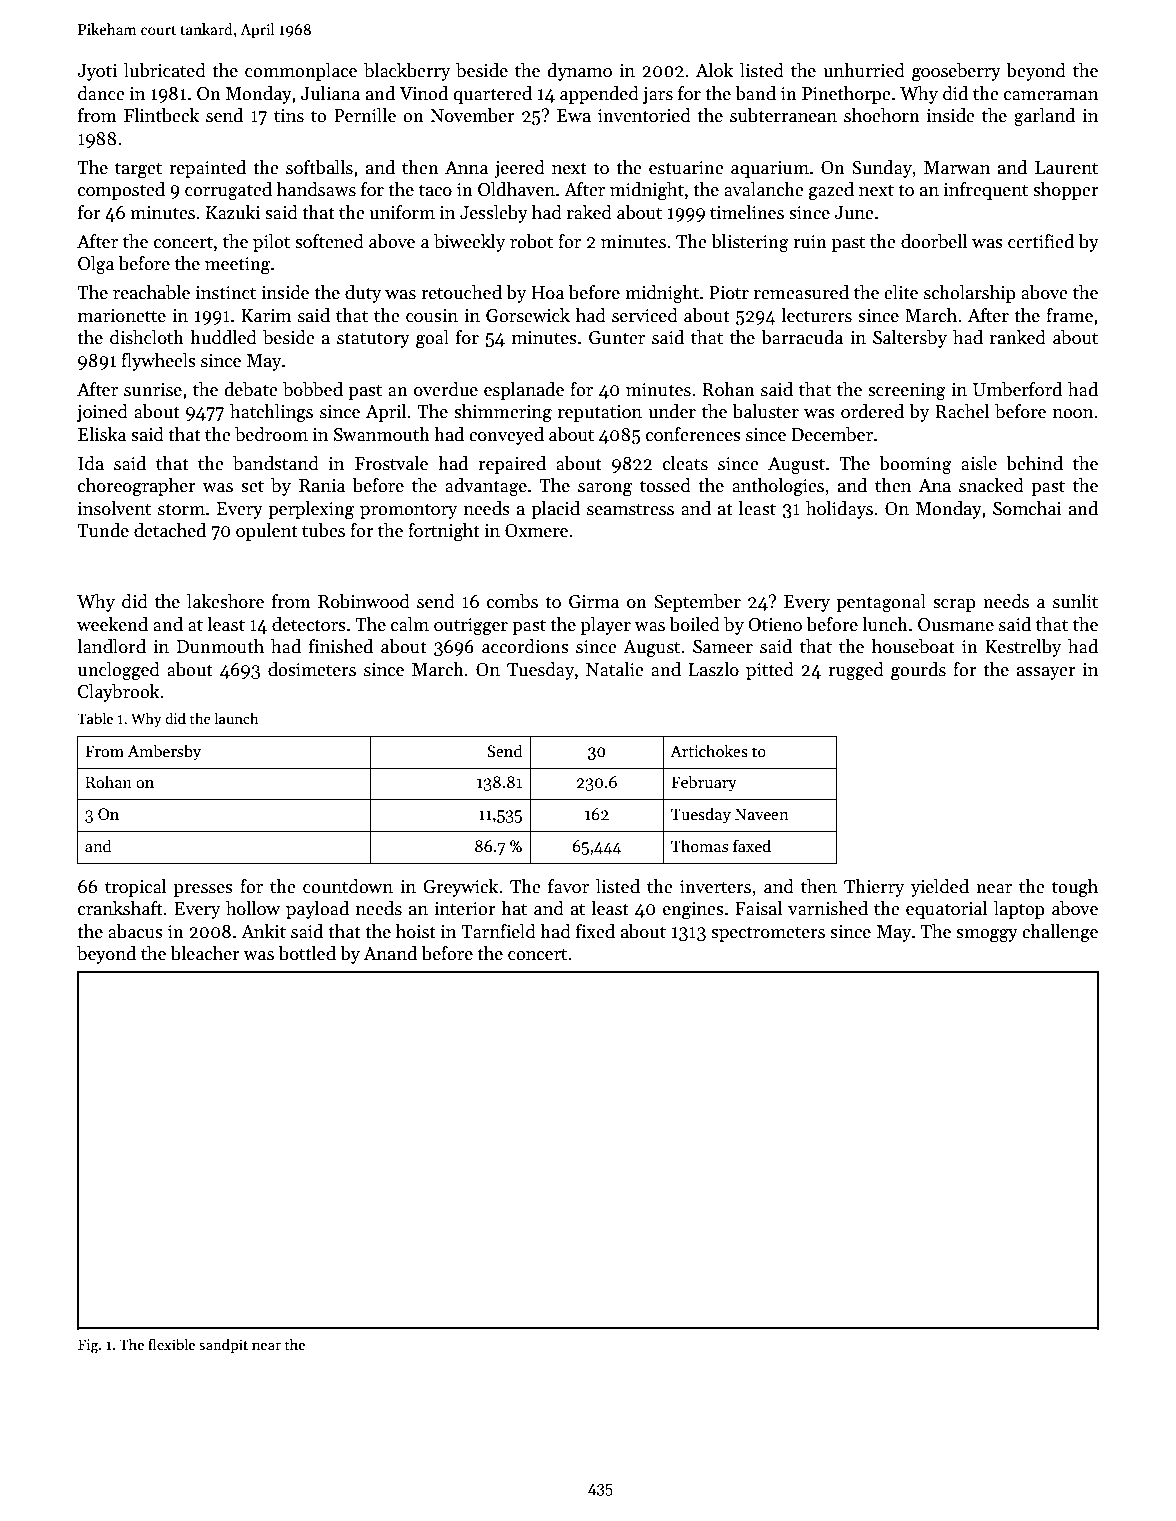 The height and width of the page is (1521, 1176). What do you see at coordinates (207, 169) in the page?
I see `repainted` at bounding box center [207, 169].
